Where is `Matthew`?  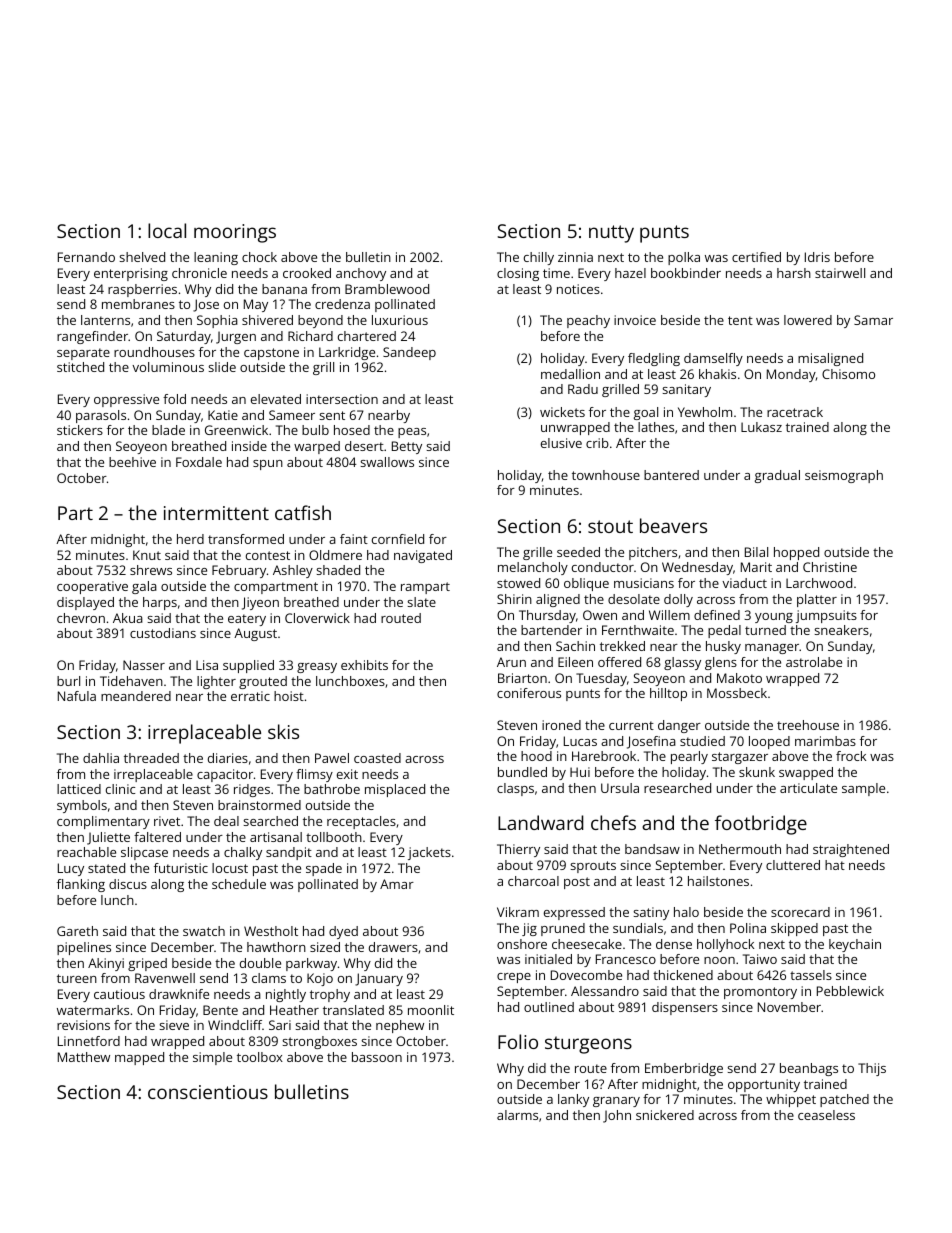
Matthew is located at coordinates (84, 1057).
